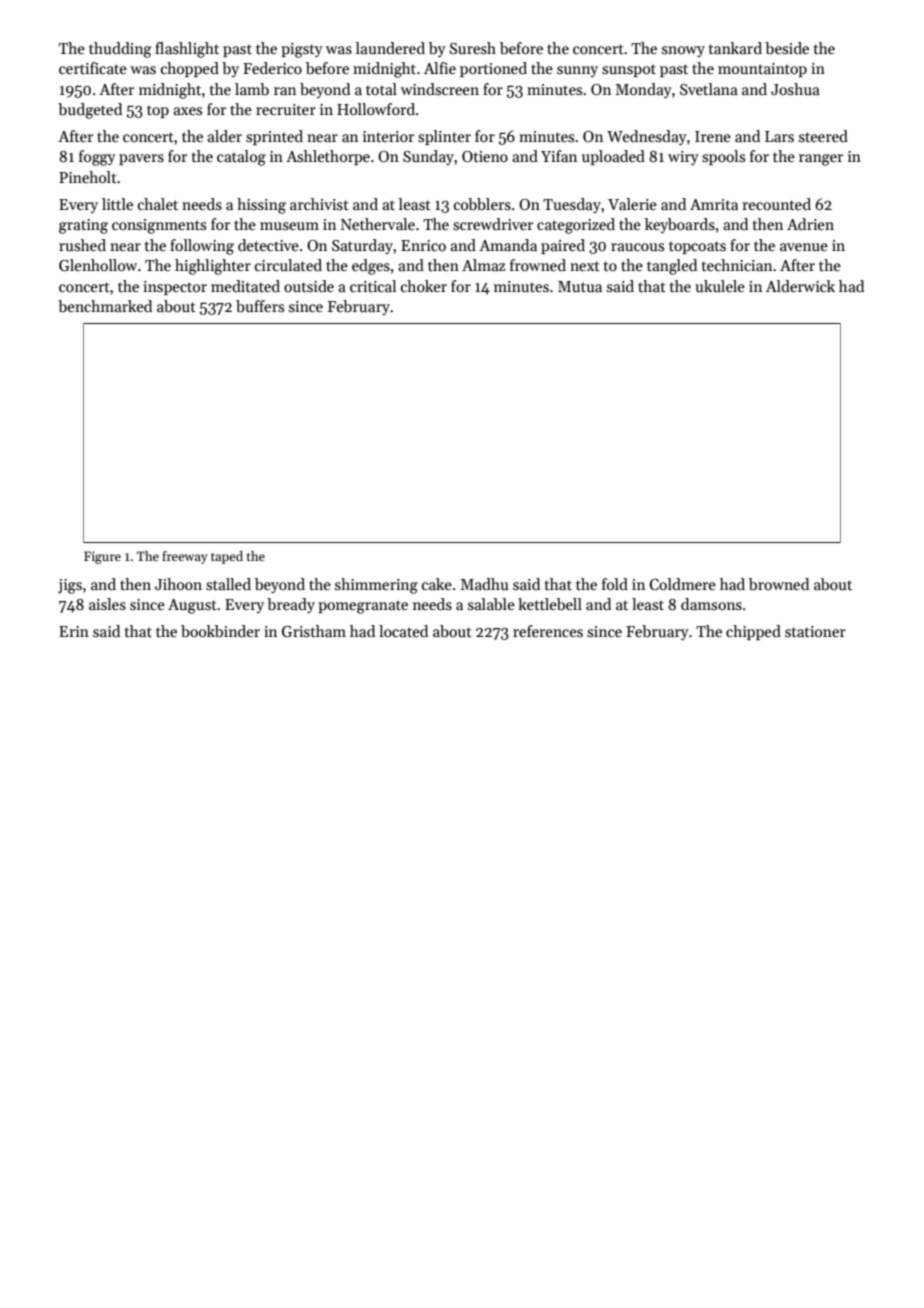 This screenshot has width=924, height=1308. Describe the element at coordinates (120, 50) in the screenshot. I see `thudding` at that location.
